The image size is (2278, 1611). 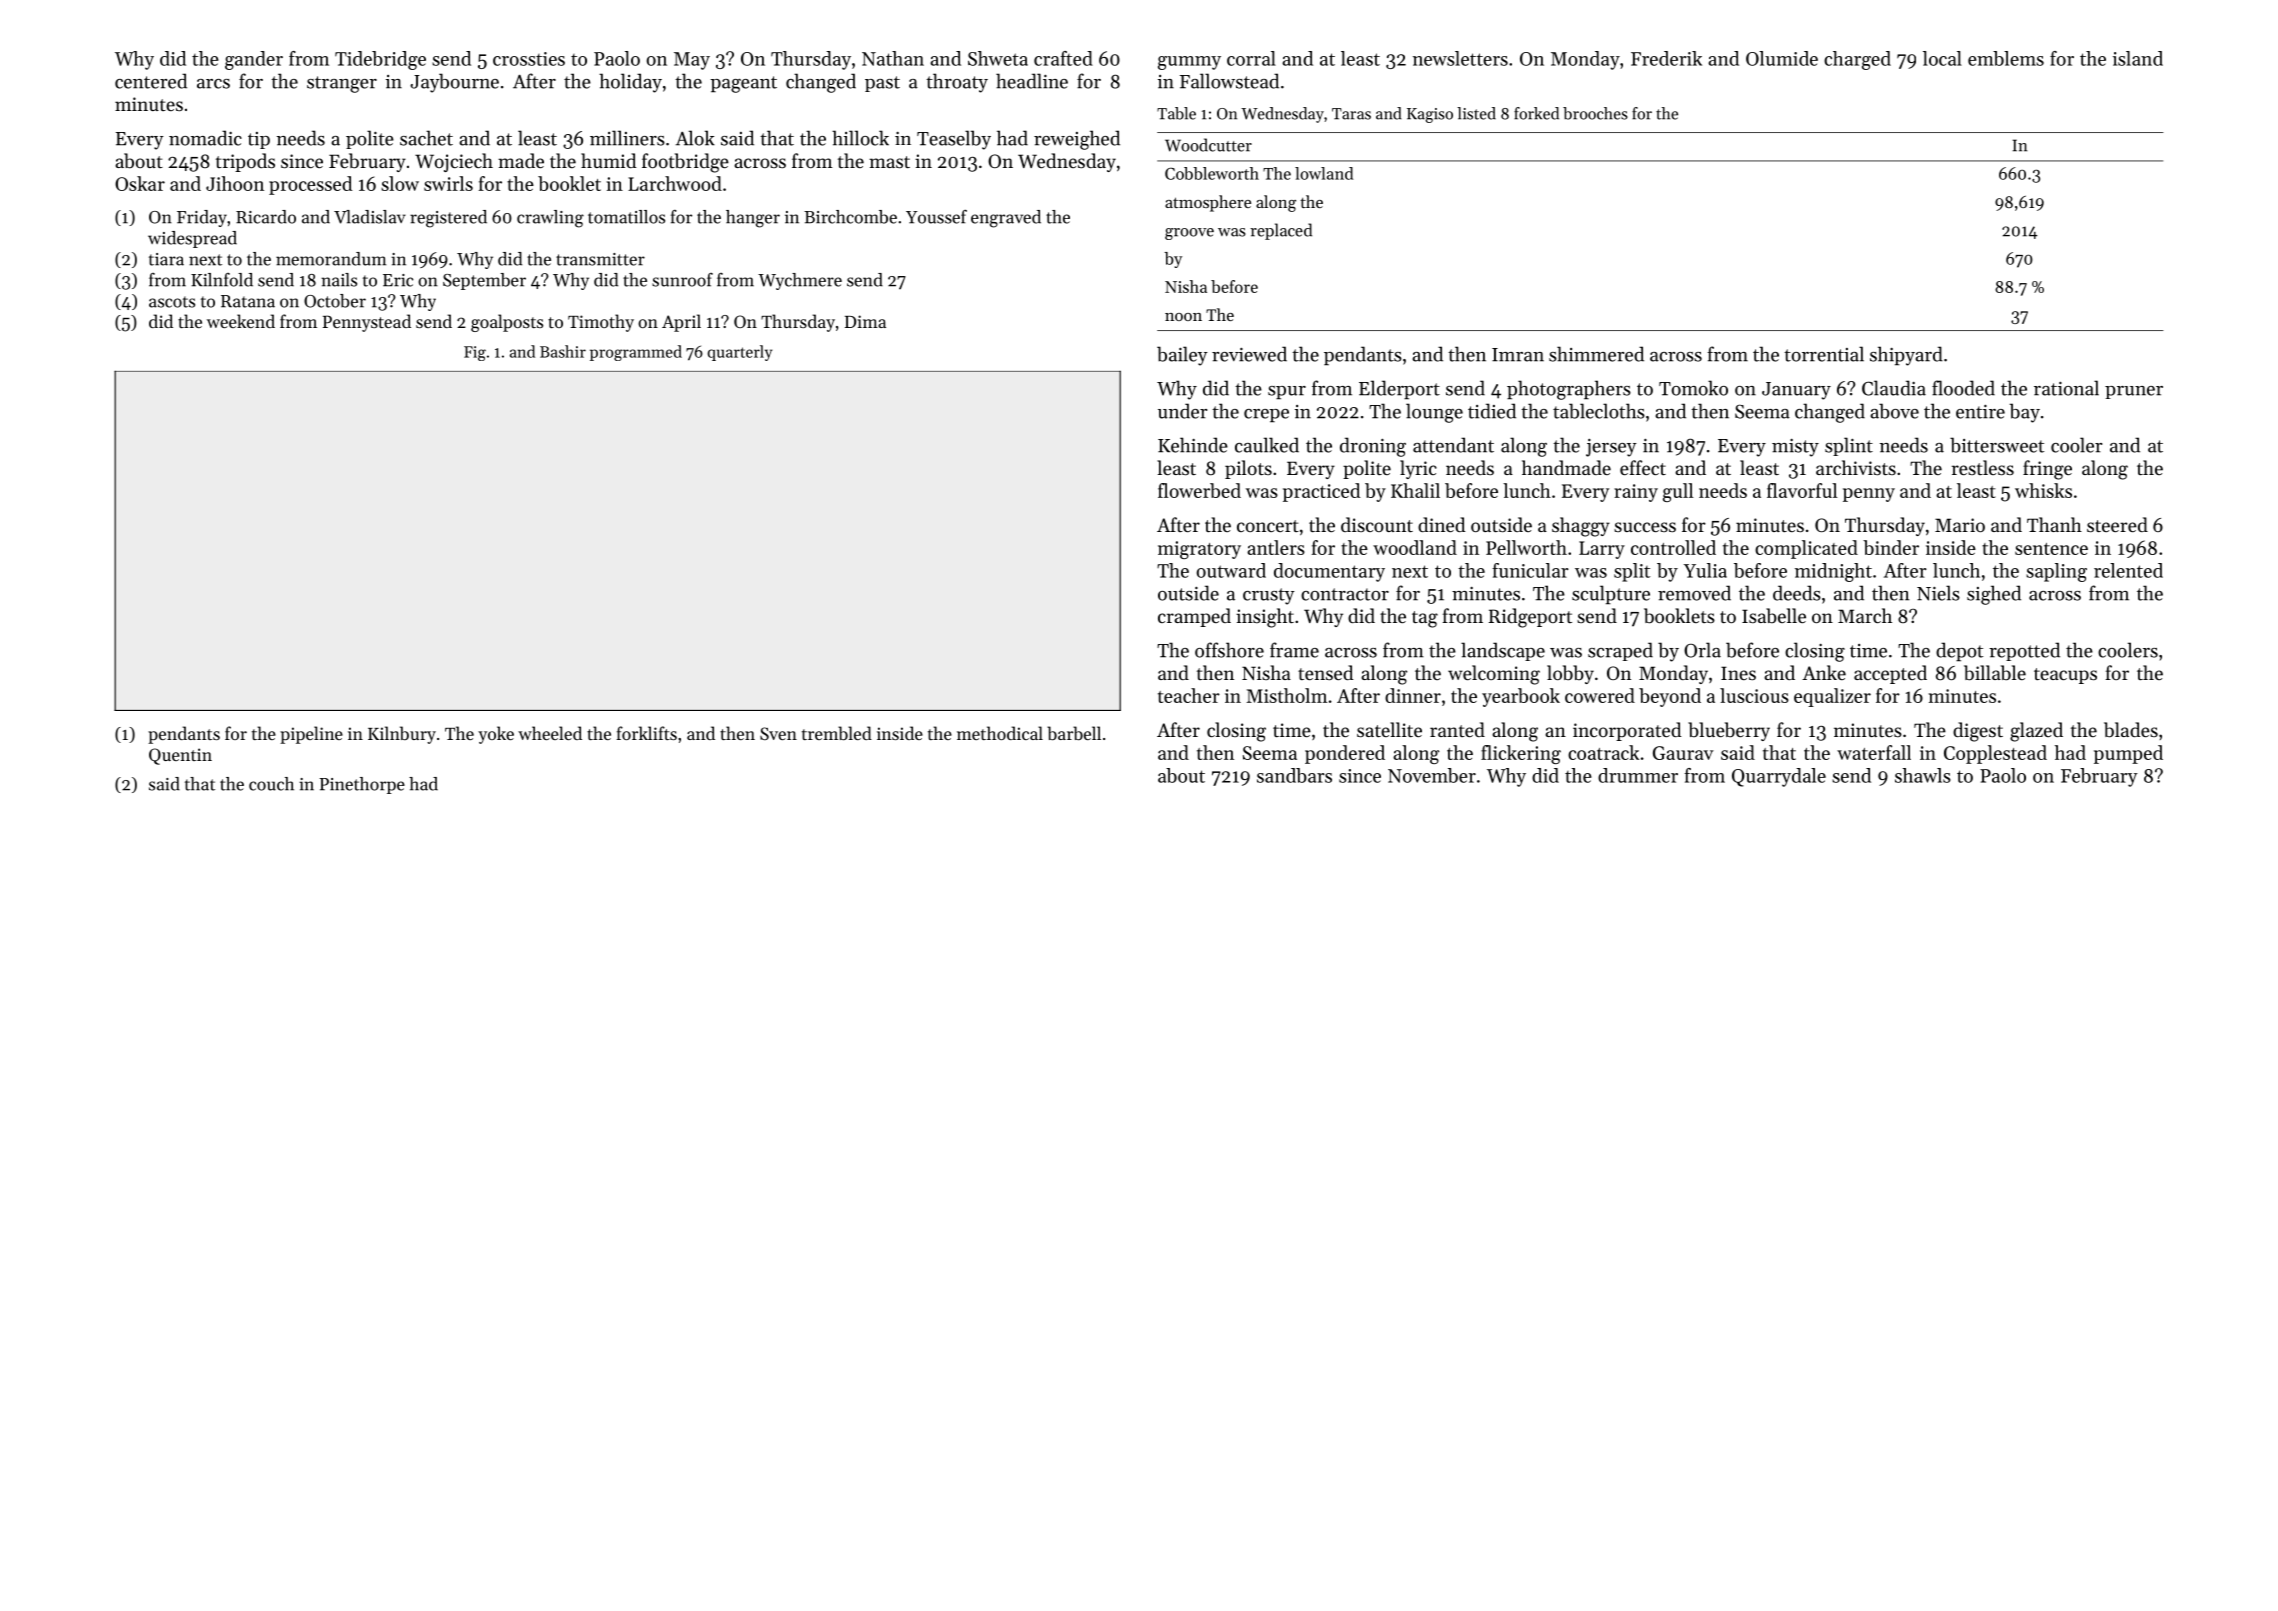 What do you see at coordinates (1269, 596) in the screenshot?
I see `crusty` at bounding box center [1269, 596].
